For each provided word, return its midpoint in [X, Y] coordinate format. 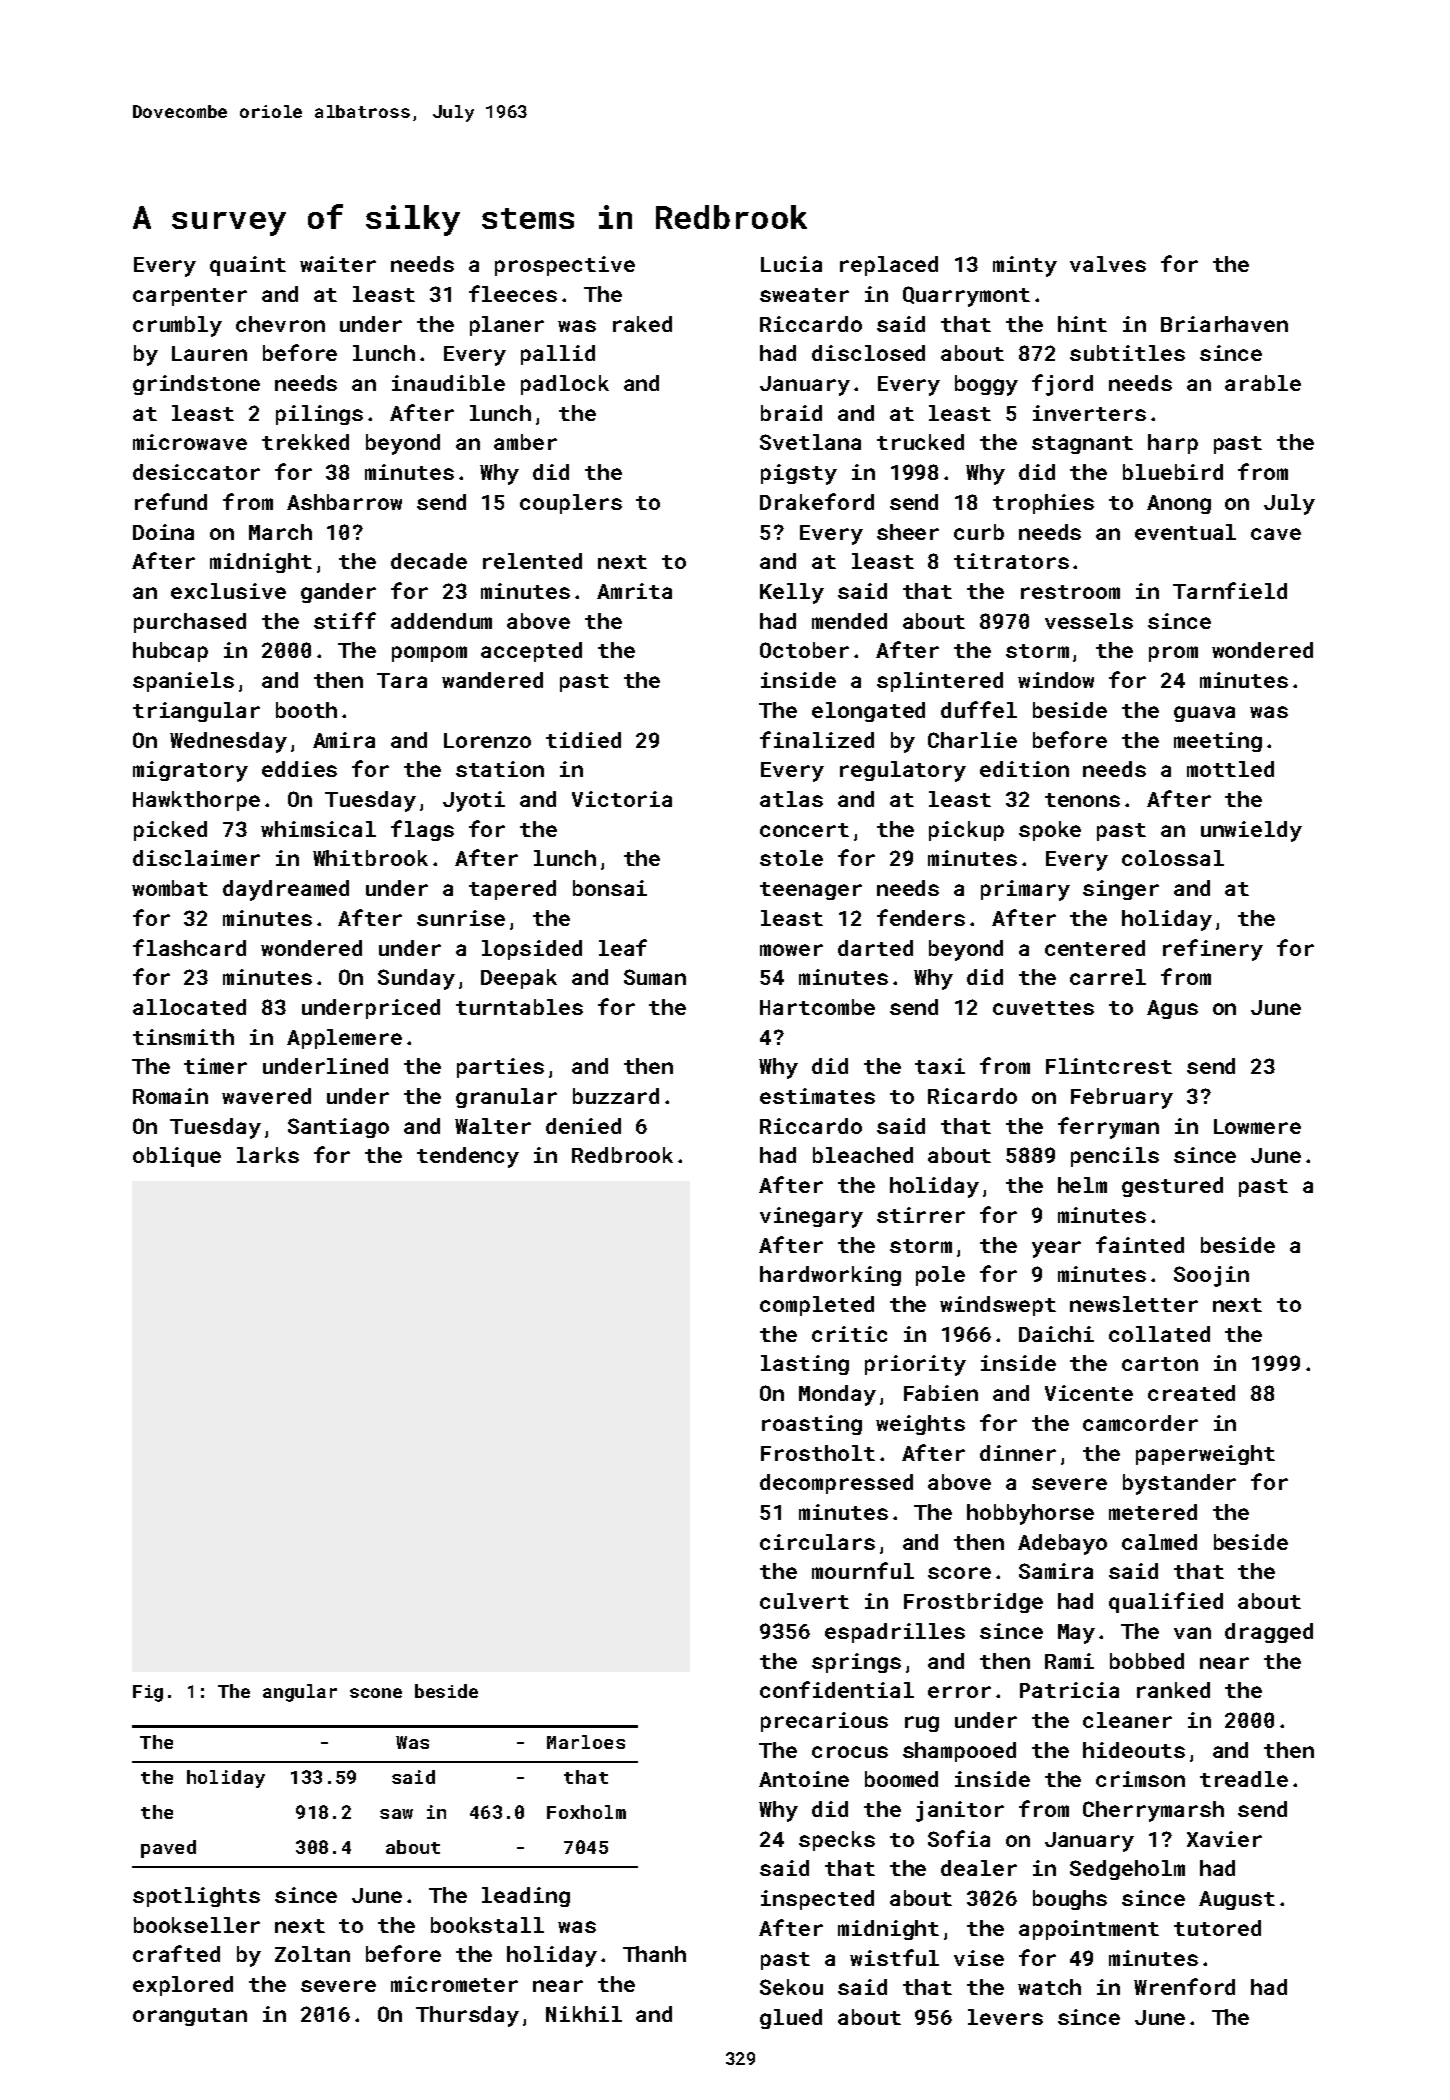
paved [168, 1849]
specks [837, 1841]
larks [268, 1155]
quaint [248, 266]
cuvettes [1043, 1008]
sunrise [461, 918]
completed [817, 1306]
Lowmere [1257, 1126]
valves [1108, 264]
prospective [565, 266]
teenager [811, 891]
